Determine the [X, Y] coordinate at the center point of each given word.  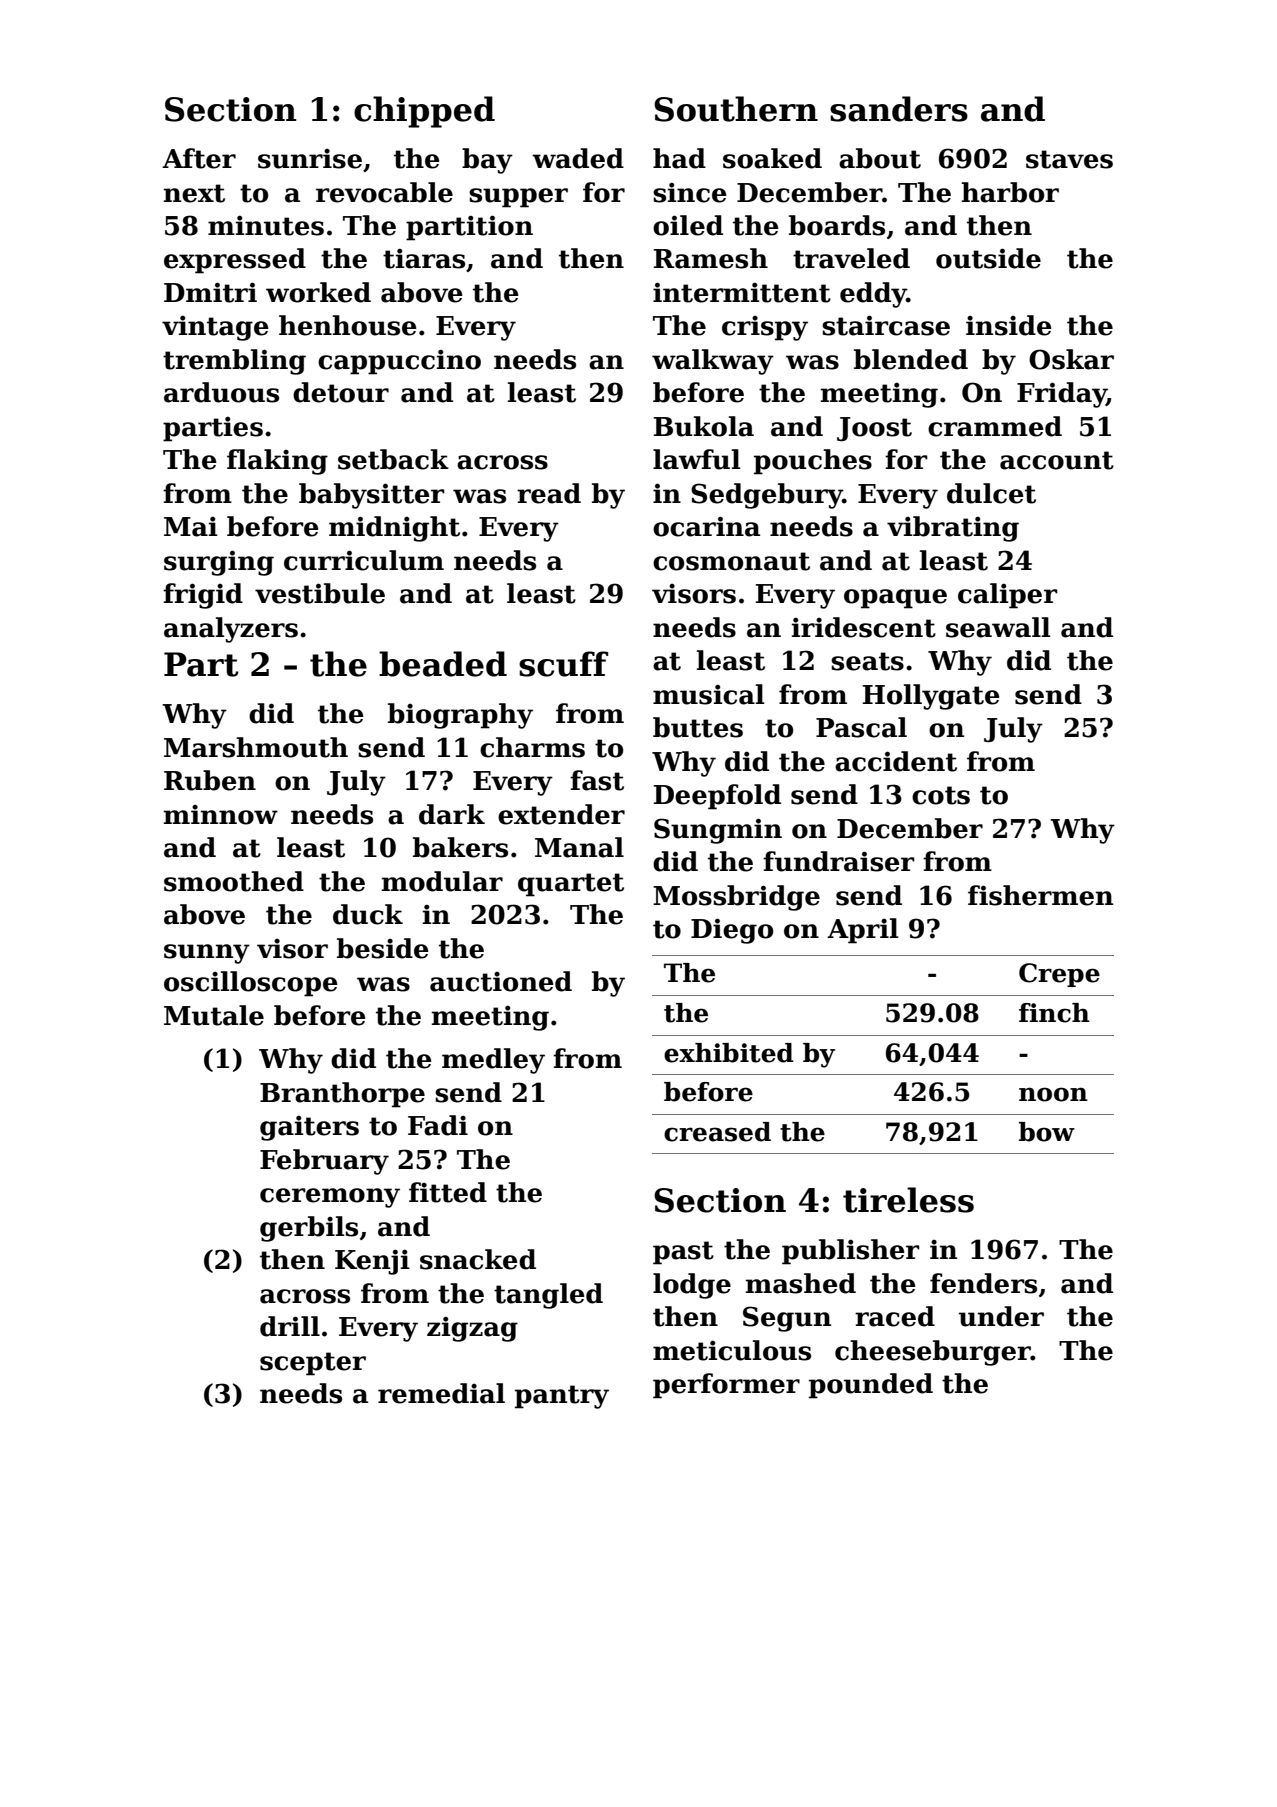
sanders [899, 109]
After [199, 158]
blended [911, 359]
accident [896, 761]
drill [290, 1326]
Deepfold [717, 797]
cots [941, 795]
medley [493, 1061]
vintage [215, 328]
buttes [698, 727]
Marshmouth [256, 747]
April [862, 931]
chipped [424, 112]
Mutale [214, 1015]
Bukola [704, 426]
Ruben [210, 780]
